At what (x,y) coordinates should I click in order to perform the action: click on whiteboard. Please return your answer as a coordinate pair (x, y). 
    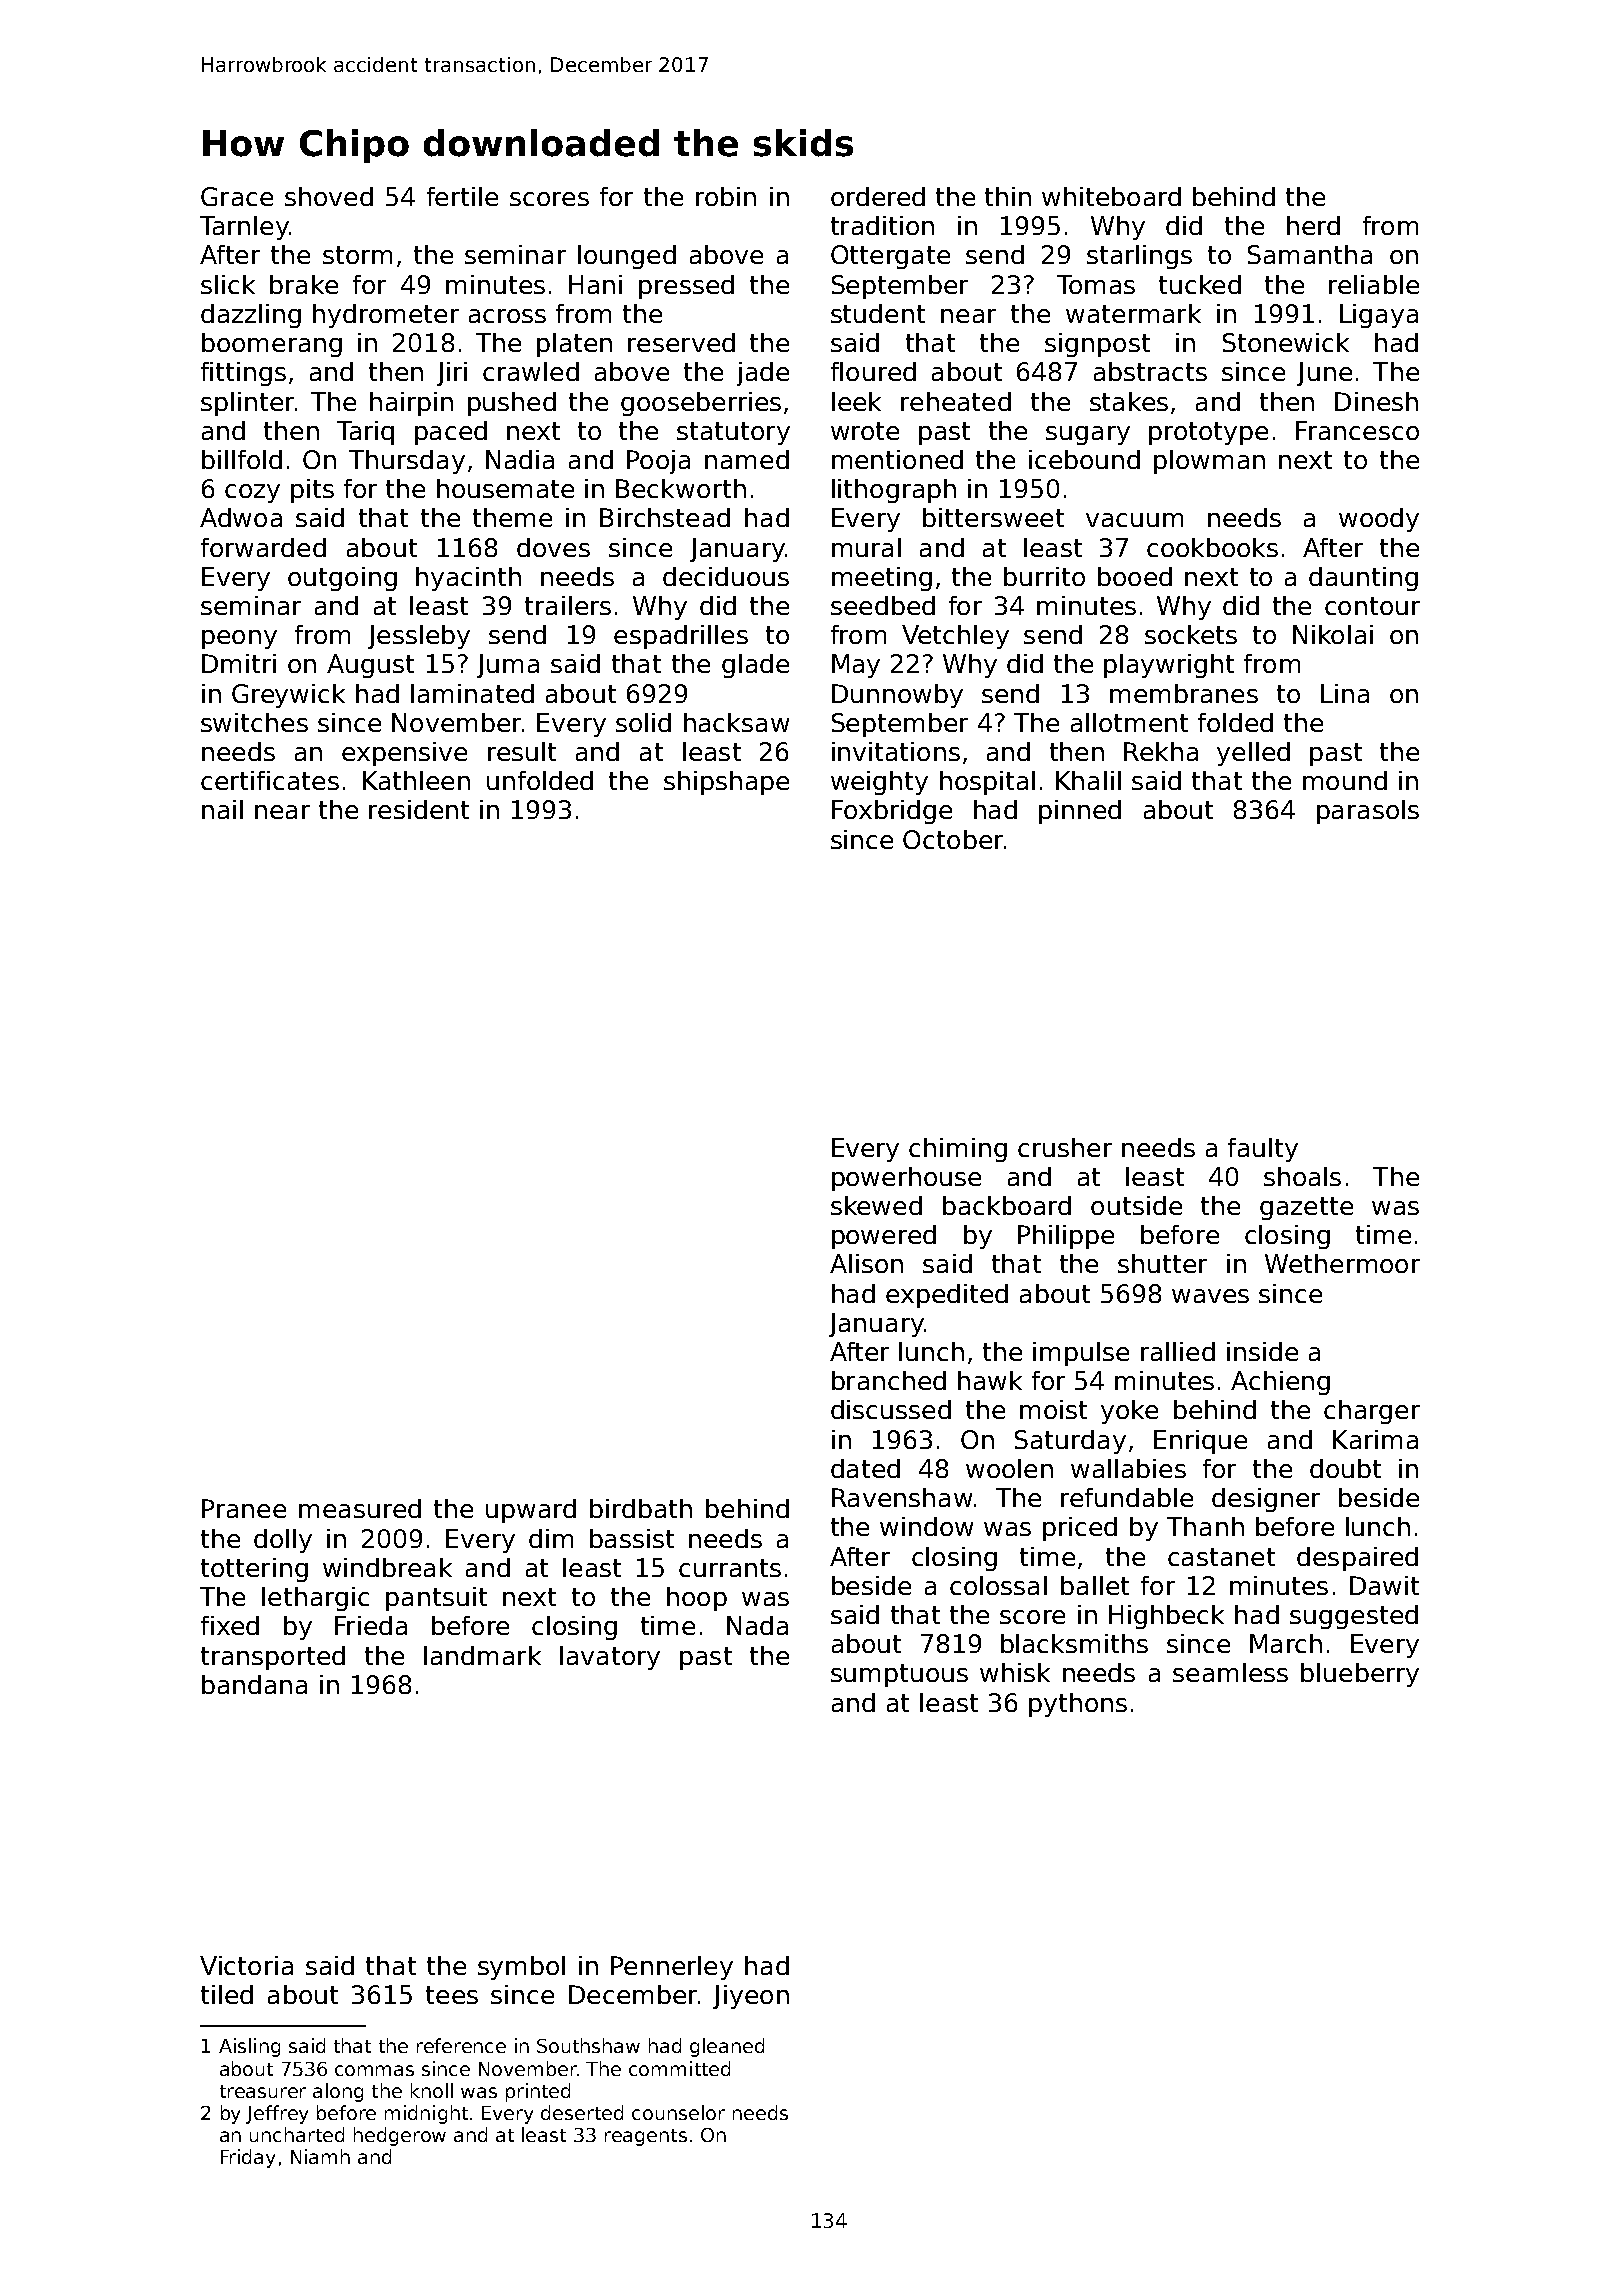
    Looking at the image, I should click on (1111, 196).
